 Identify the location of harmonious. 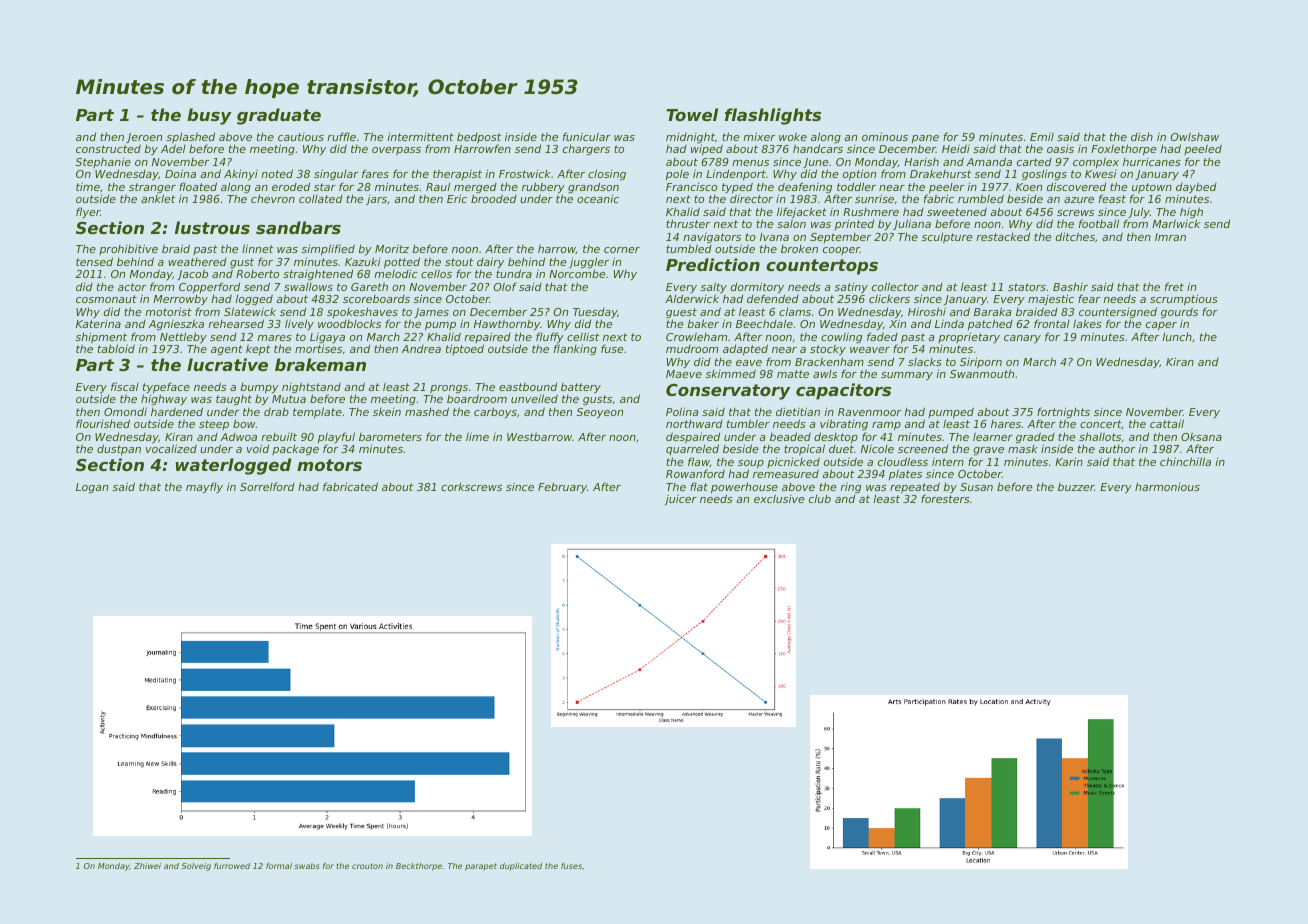
(1167, 486).
